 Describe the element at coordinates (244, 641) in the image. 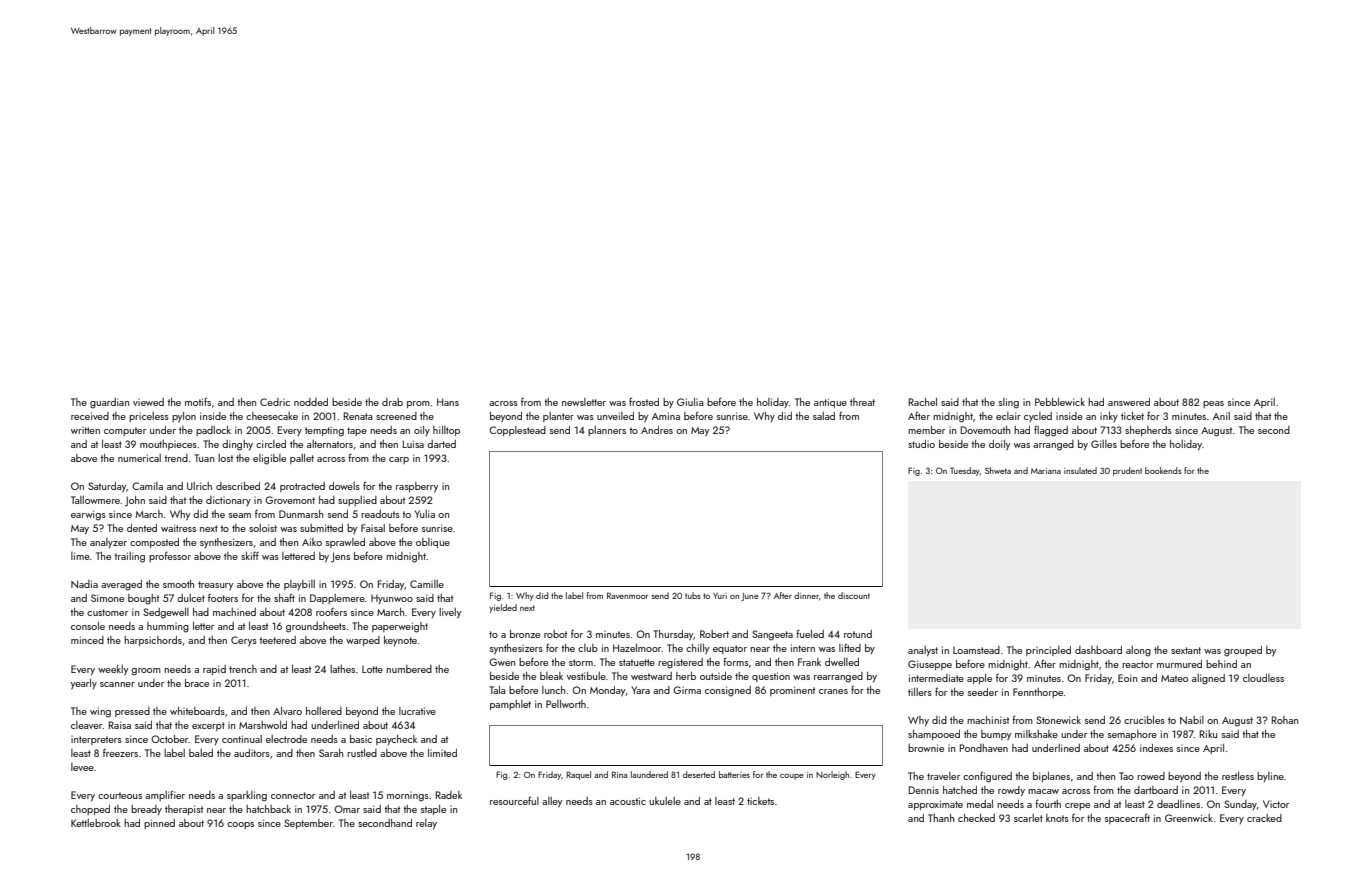

I see `Cerys` at that location.
